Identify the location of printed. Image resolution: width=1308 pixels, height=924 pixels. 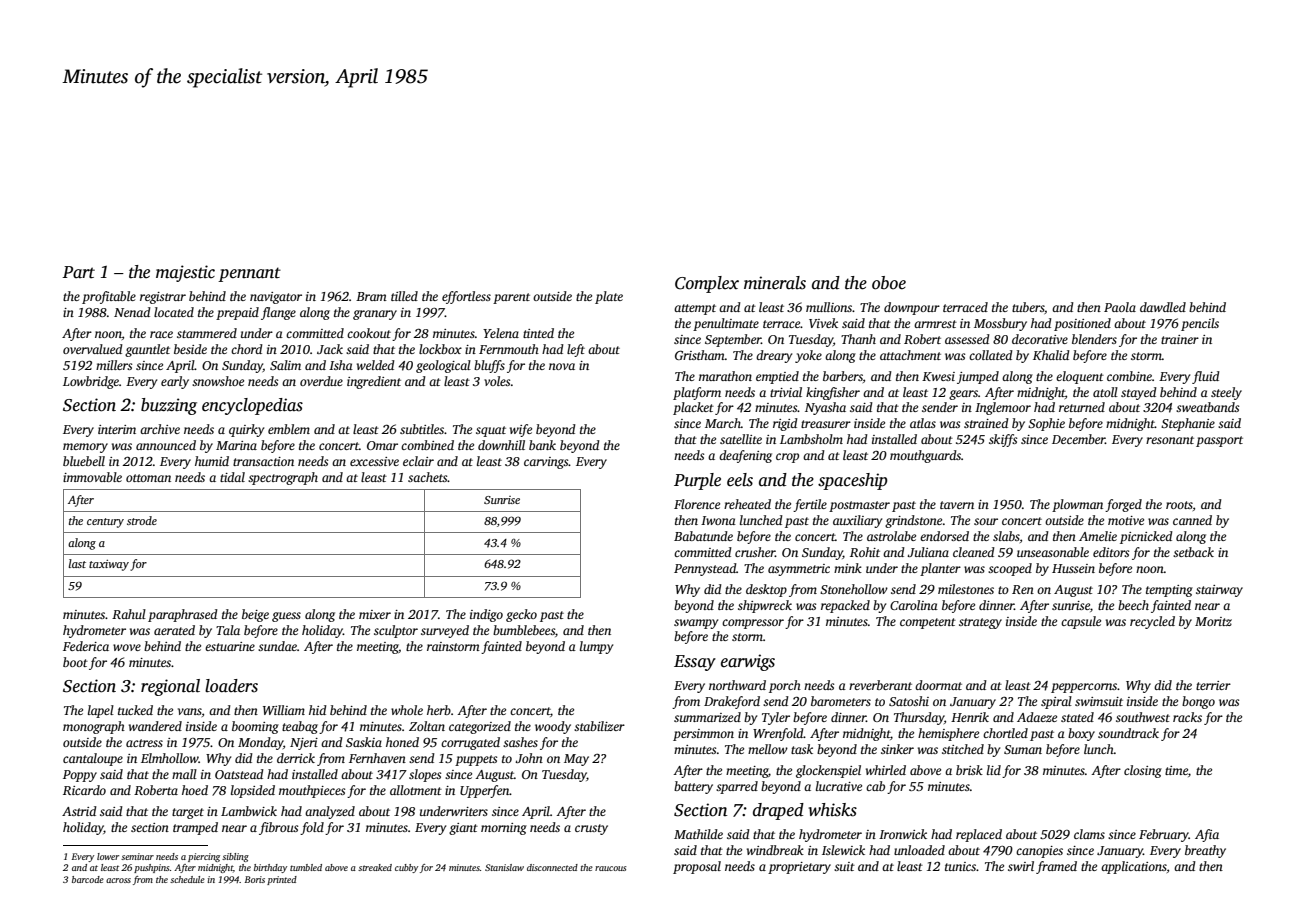
(282, 880).
